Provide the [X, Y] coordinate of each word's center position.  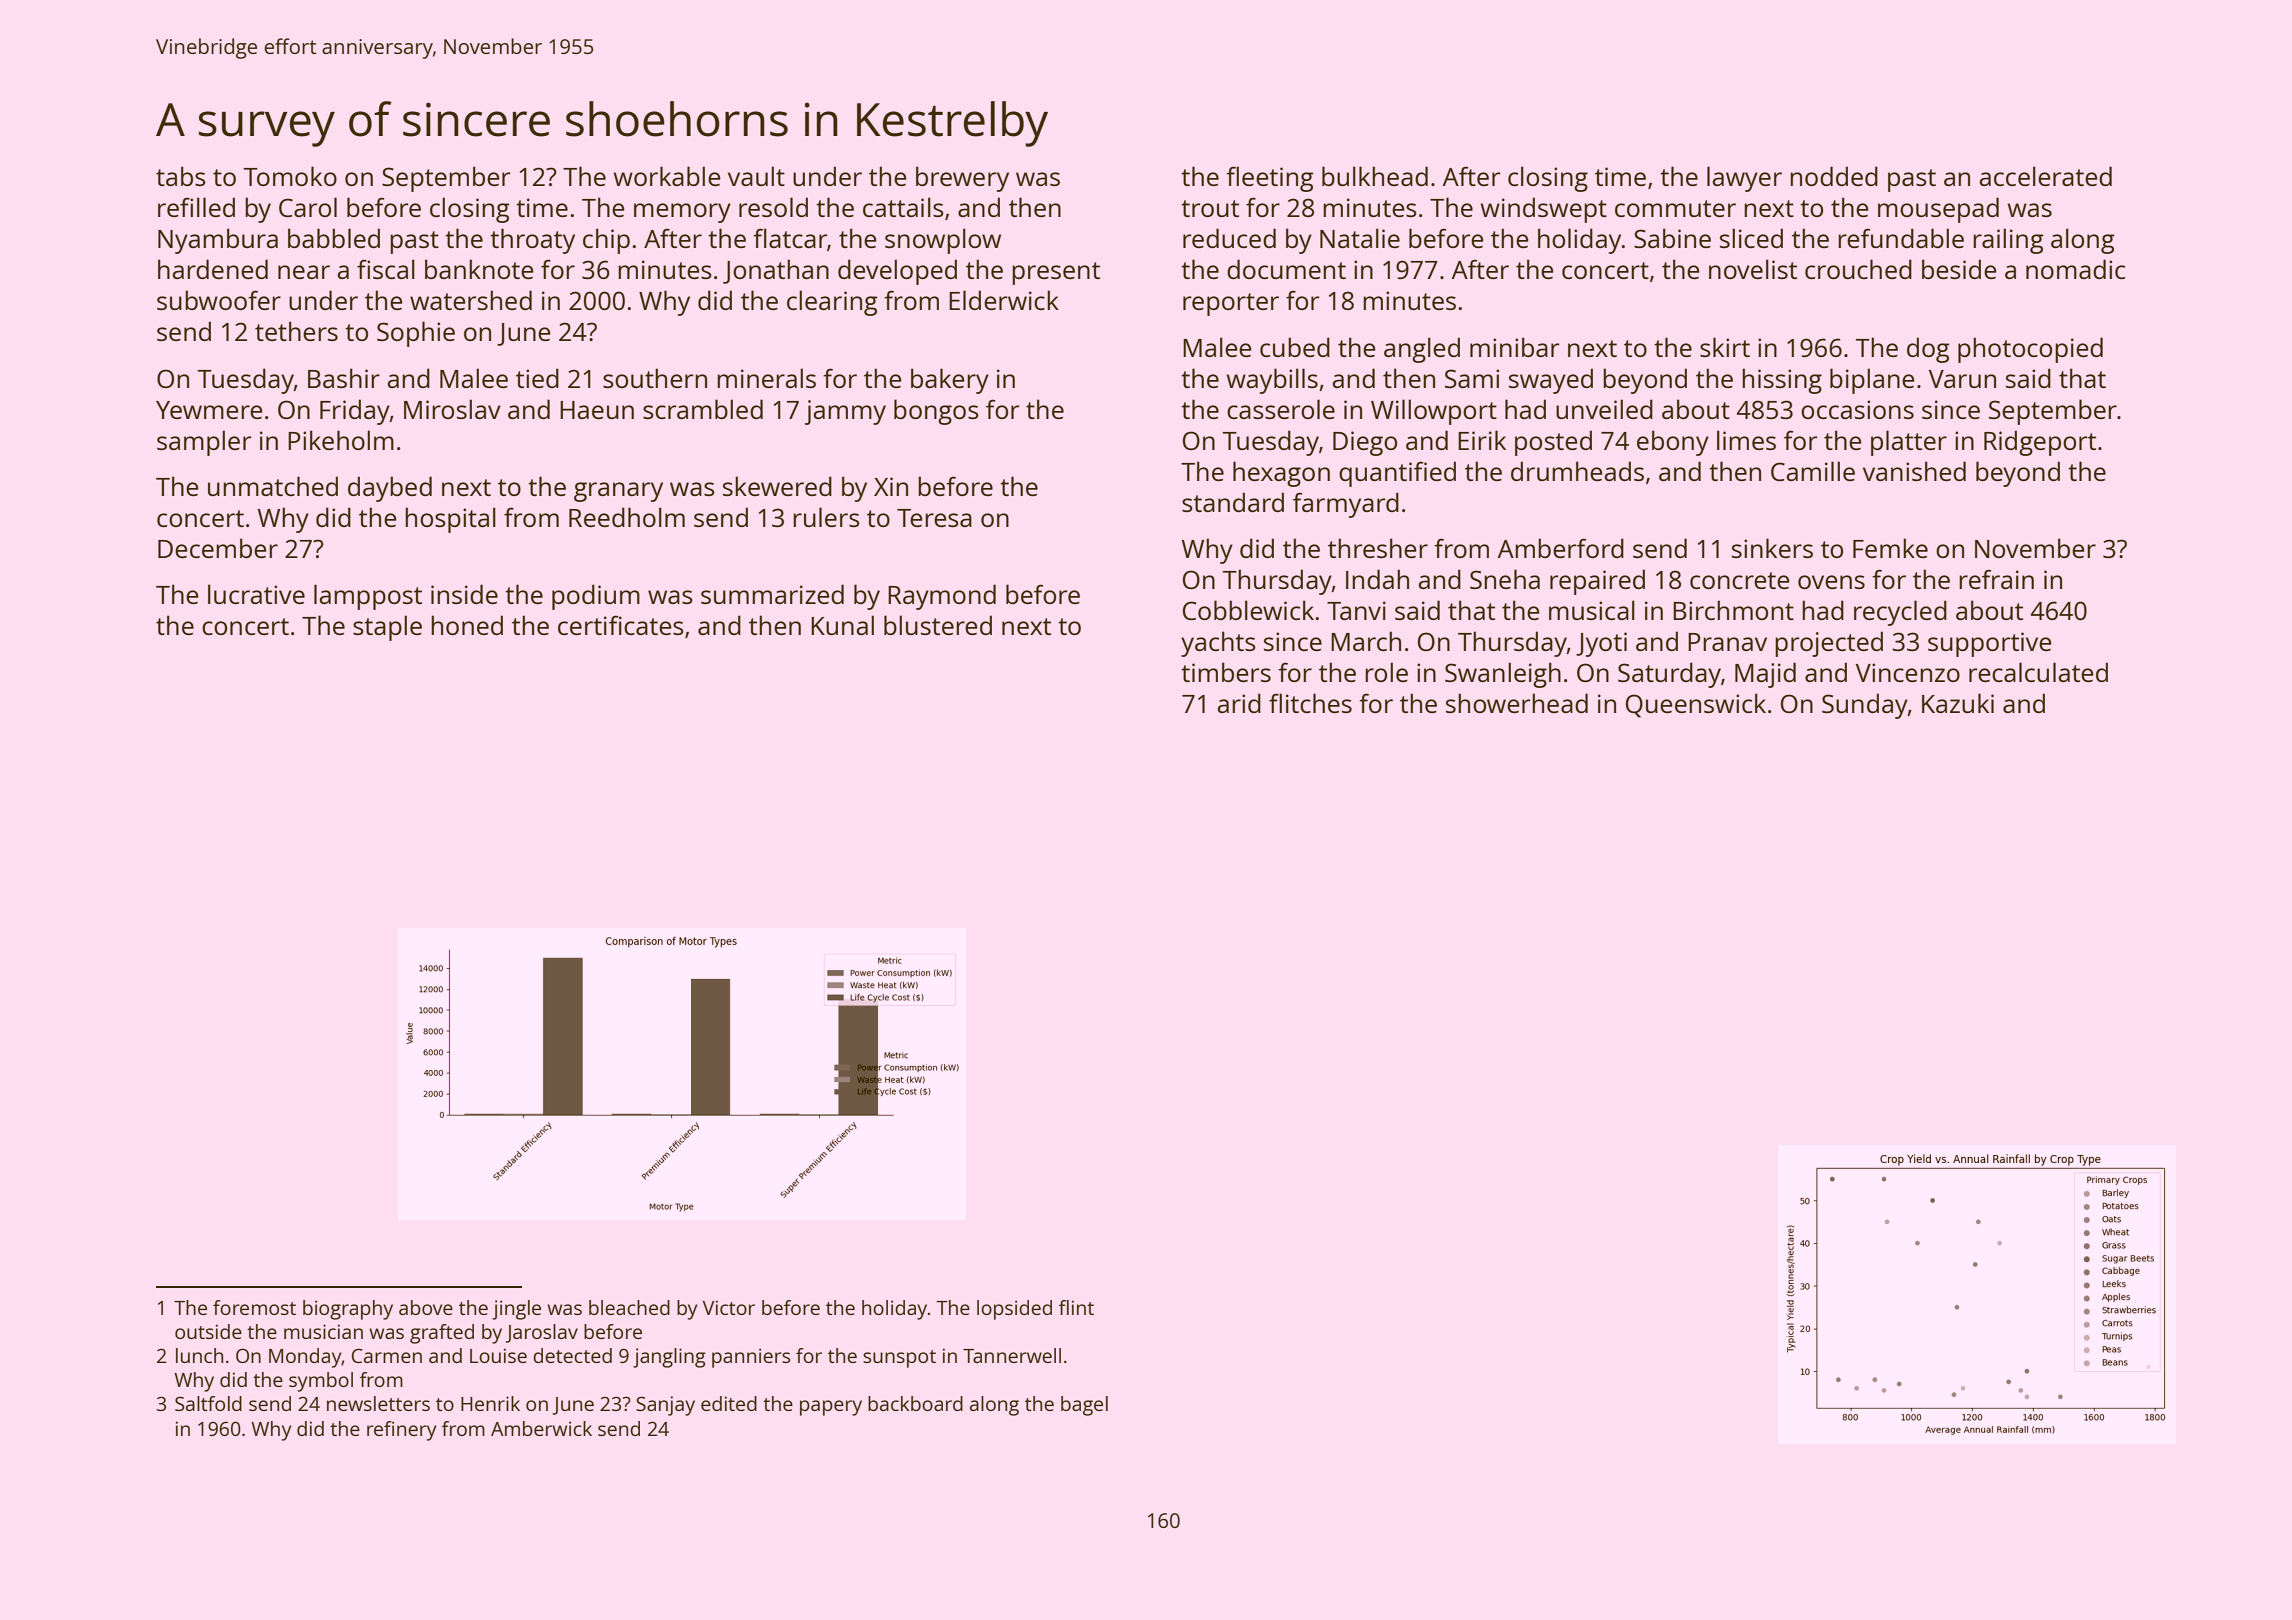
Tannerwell [1012, 1355]
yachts [1218, 644]
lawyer [1744, 179]
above [426, 1307]
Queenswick [1696, 705]
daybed [390, 489]
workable [667, 176]
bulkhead [1375, 176]
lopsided [1014, 1310]
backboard [915, 1403]
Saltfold [208, 1403]
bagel [1084, 1406]
